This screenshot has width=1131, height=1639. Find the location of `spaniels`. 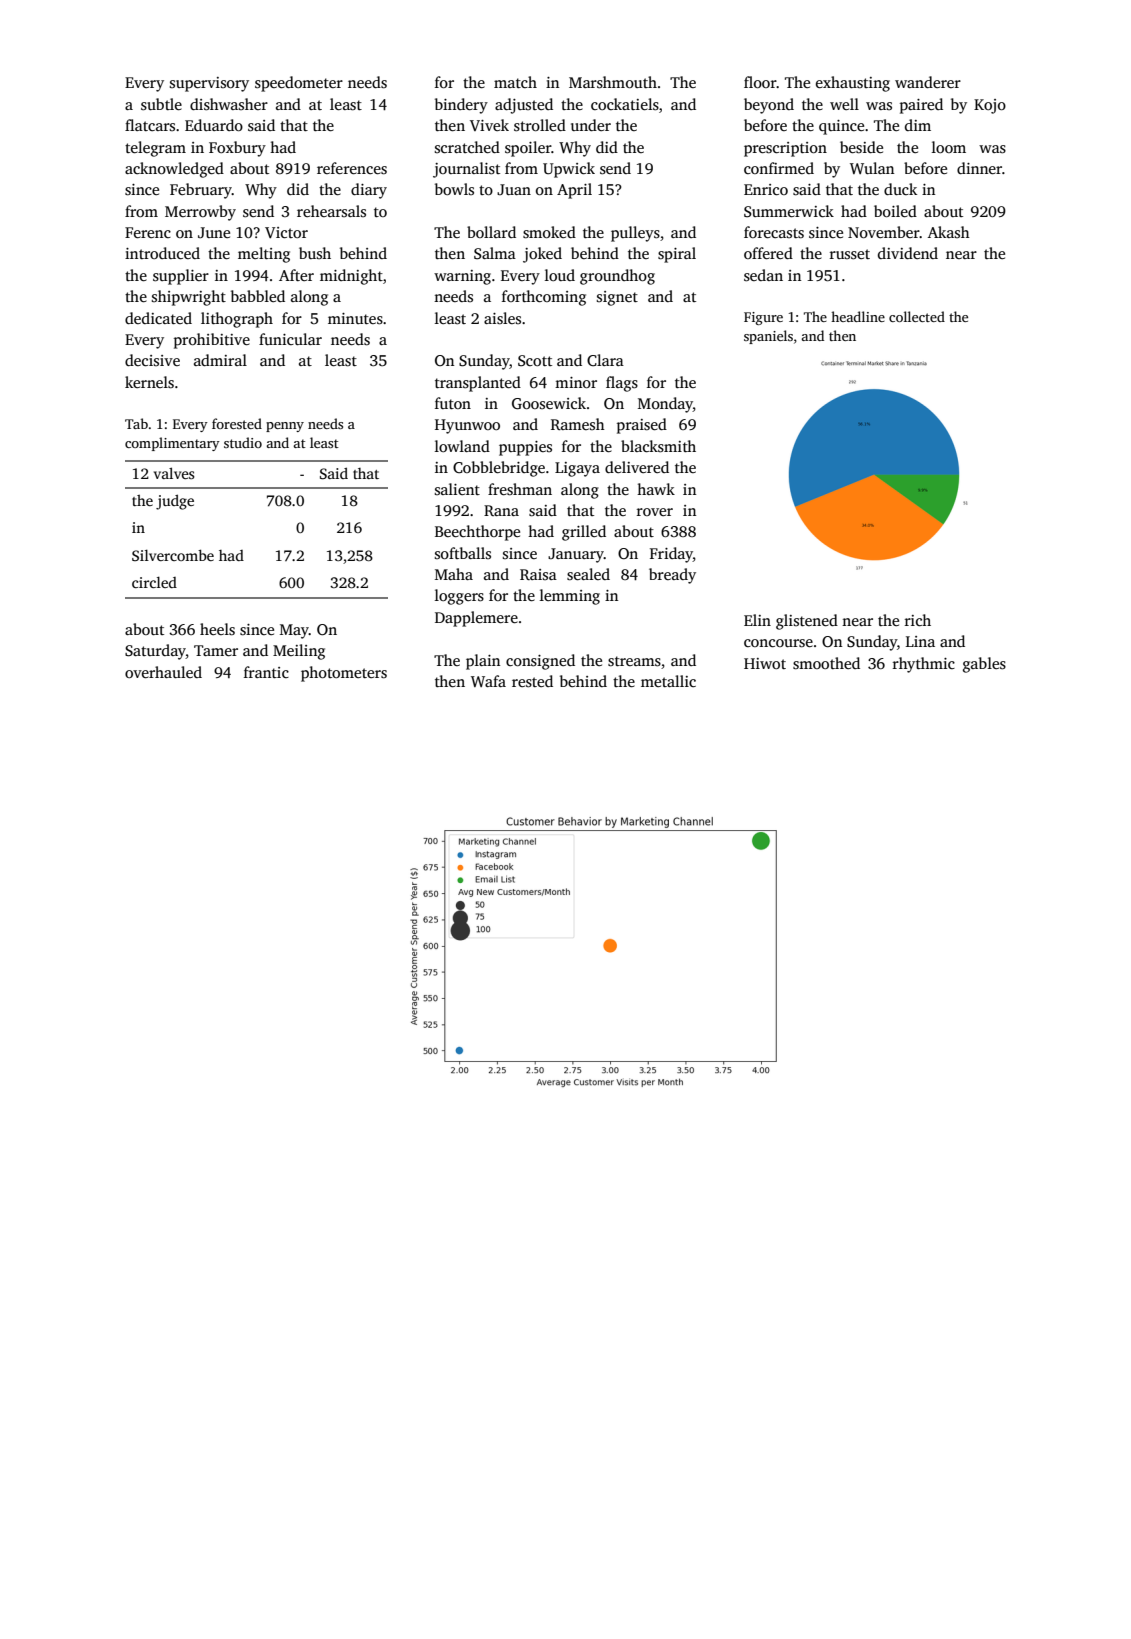

spaniels is located at coordinates (768, 337).
